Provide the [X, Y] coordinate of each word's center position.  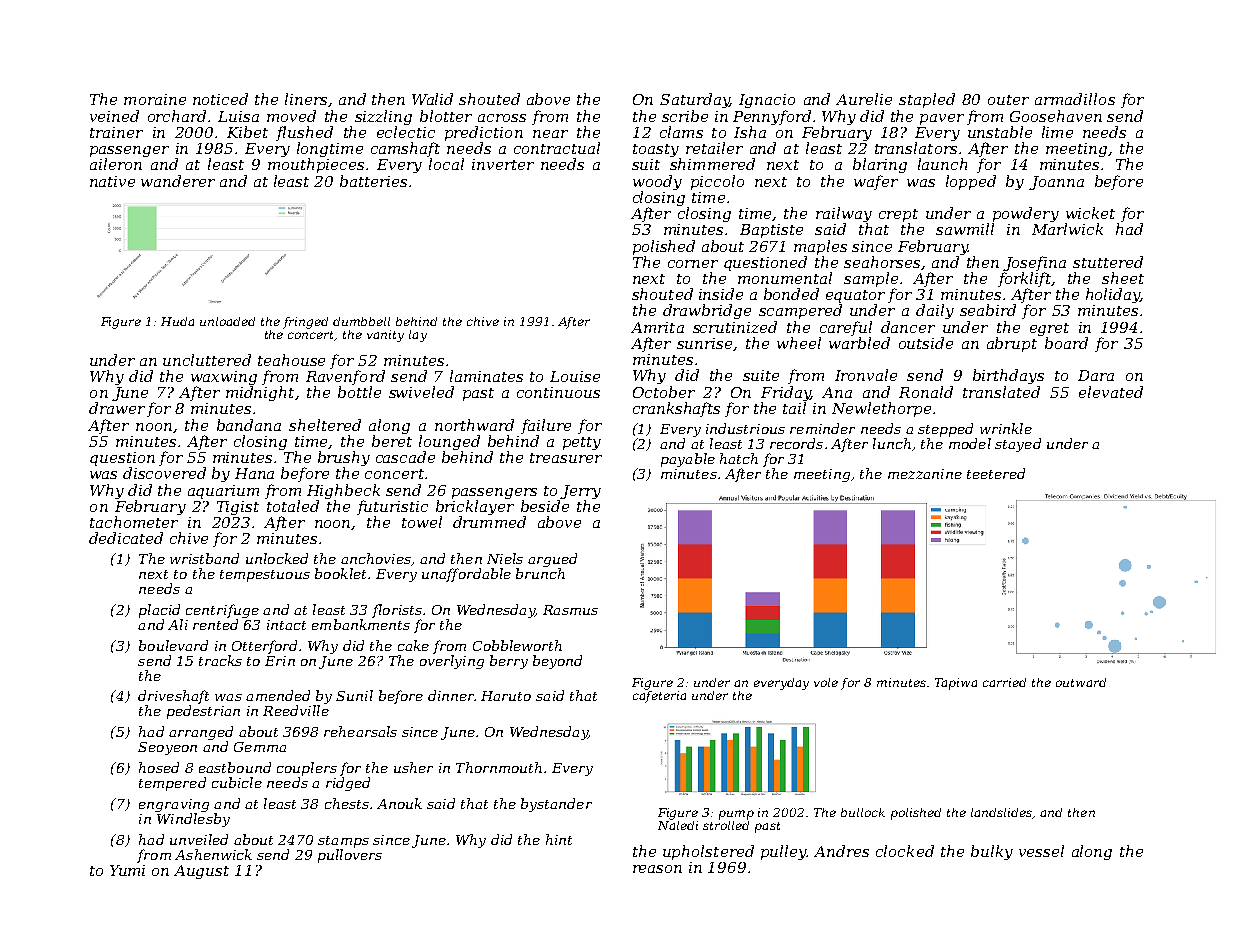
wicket [1090, 213]
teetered [996, 473]
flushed [304, 133]
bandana [249, 425]
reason [657, 869]
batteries [373, 181]
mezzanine [925, 474]
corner [693, 264]
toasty [656, 150]
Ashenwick [213, 854]
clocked [905, 851]
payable [688, 460]
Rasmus [570, 610]
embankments [361, 624]
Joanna [1056, 183]
